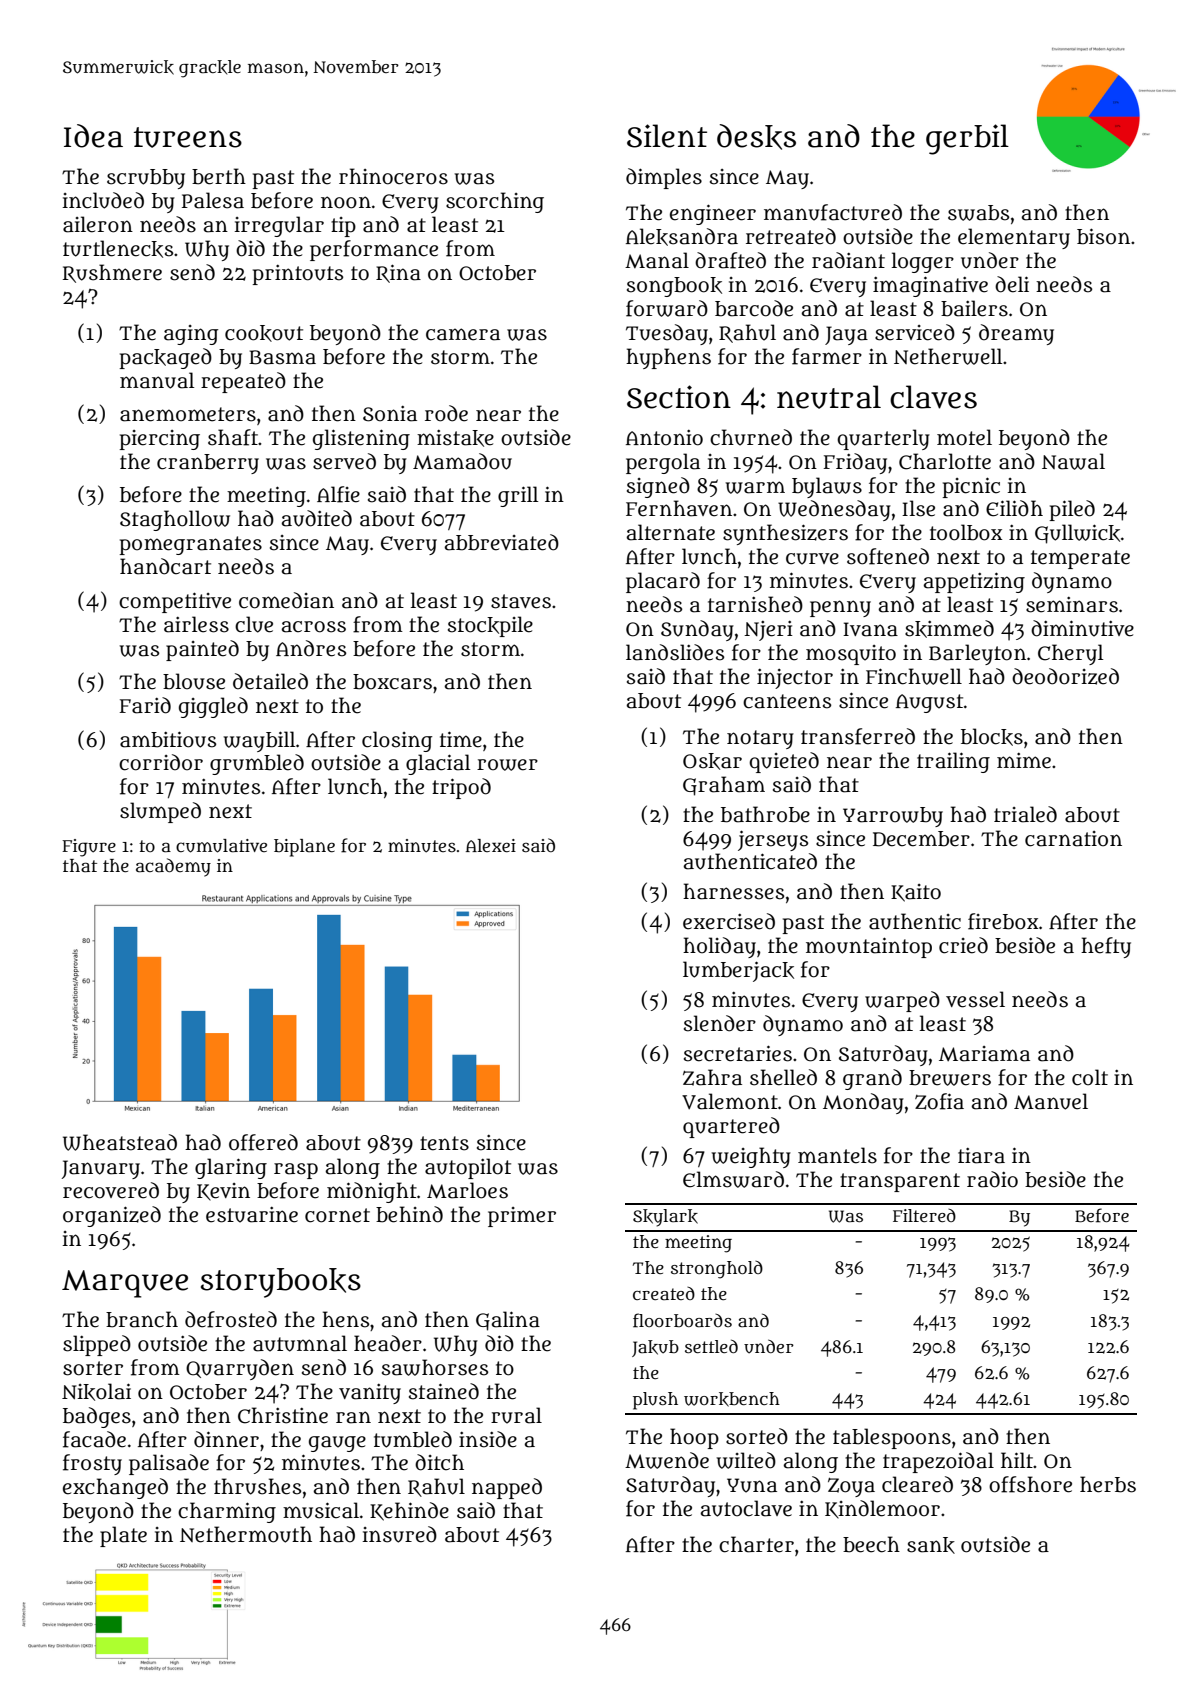 This screenshot has height=1696, width=1199. Describe the element at coordinates (370, 1394) in the screenshot. I see `vanity` at that location.
